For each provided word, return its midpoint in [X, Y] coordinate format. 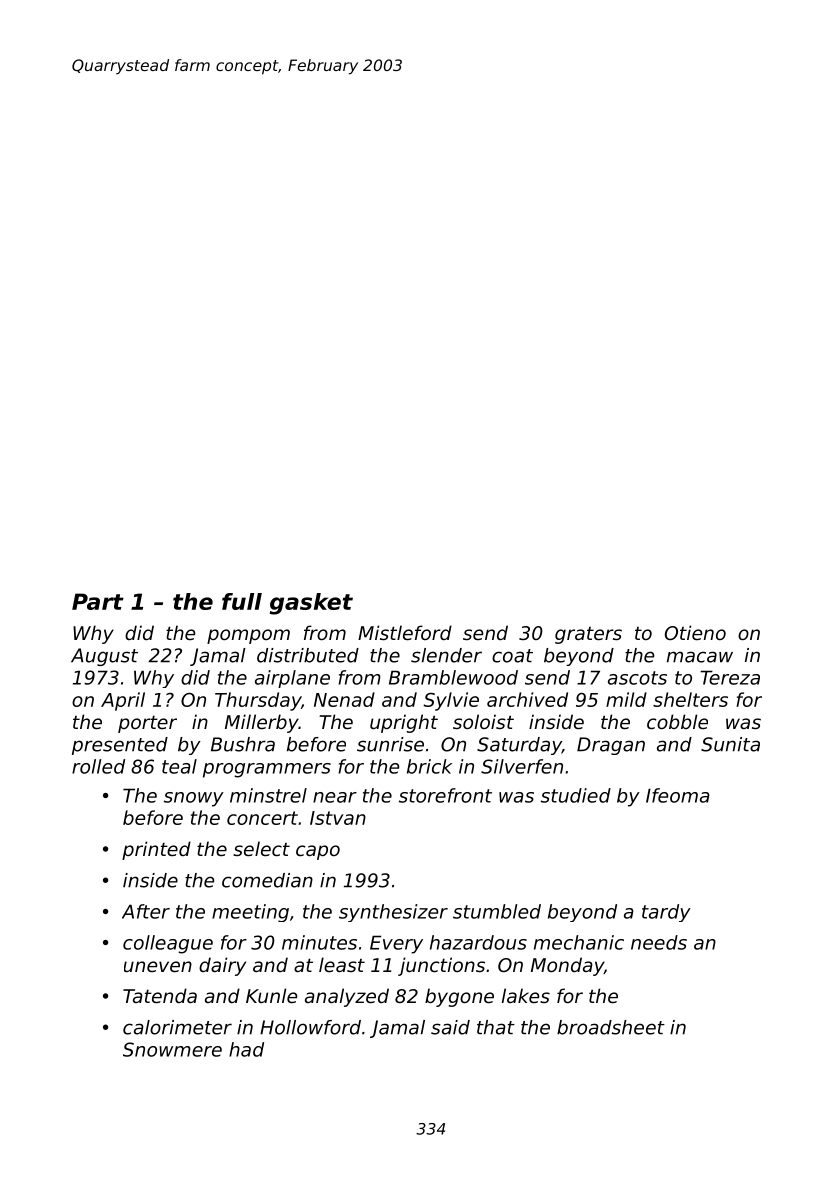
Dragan [611, 746]
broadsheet [611, 1027]
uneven [158, 966]
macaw [700, 657]
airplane [292, 679]
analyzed [347, 997]
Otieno [695, 632]
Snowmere [172, 1049]
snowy [194, 799]
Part [98, 601]
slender [446, 655]
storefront [445, 795]
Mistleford [405, 632]
